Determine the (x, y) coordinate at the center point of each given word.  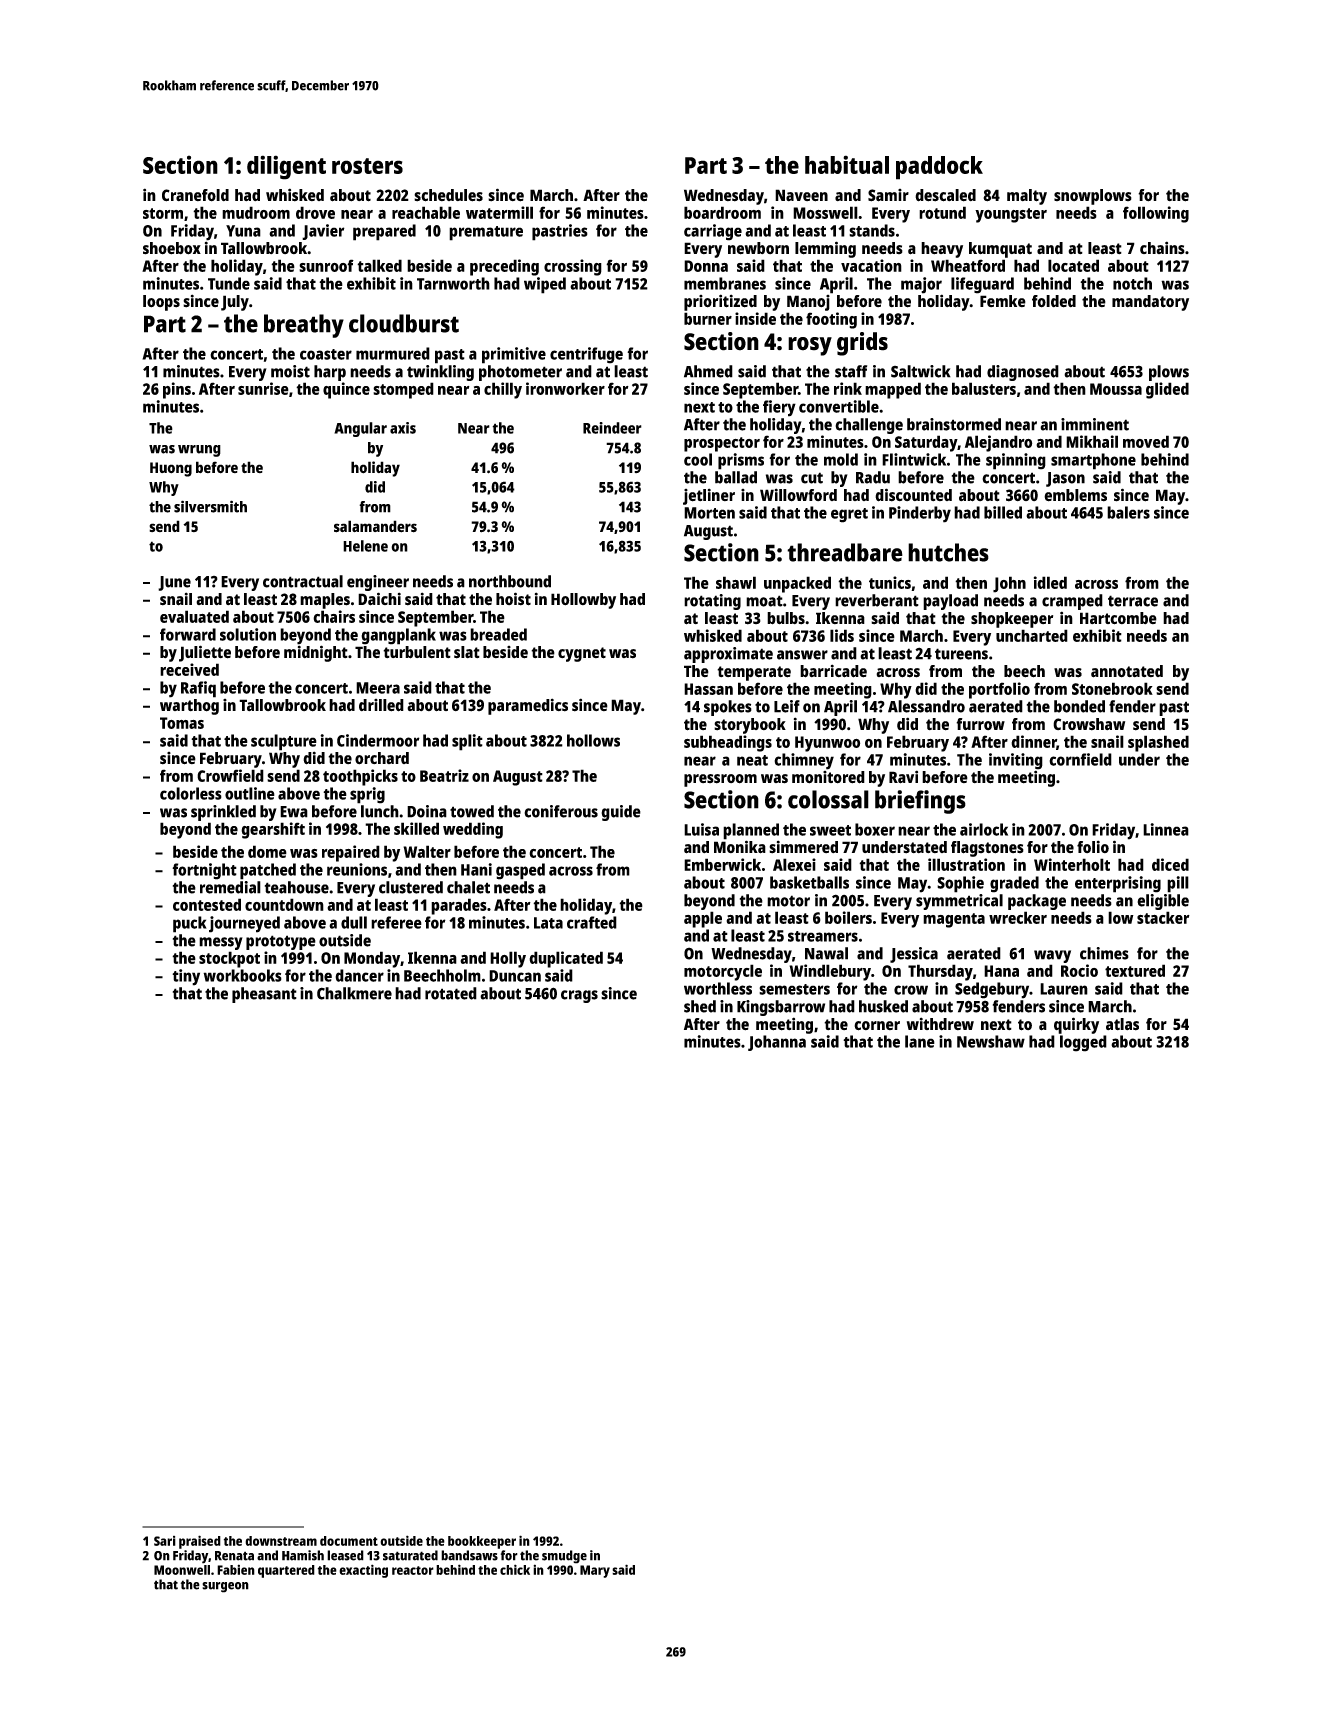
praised (200, 1542)
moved (1146, 441)
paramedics (528, 706)
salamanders (375, 526)
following (1156, 214)
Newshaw (991, 1041)
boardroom (722, 212)
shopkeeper (1012, 620)
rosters (367, 166)
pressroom (720, 780)
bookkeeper (482, 1542)
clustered (411, 887)
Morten (709, 513)
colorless (191, 793)
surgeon (225, 1587)
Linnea (1166, 829)
